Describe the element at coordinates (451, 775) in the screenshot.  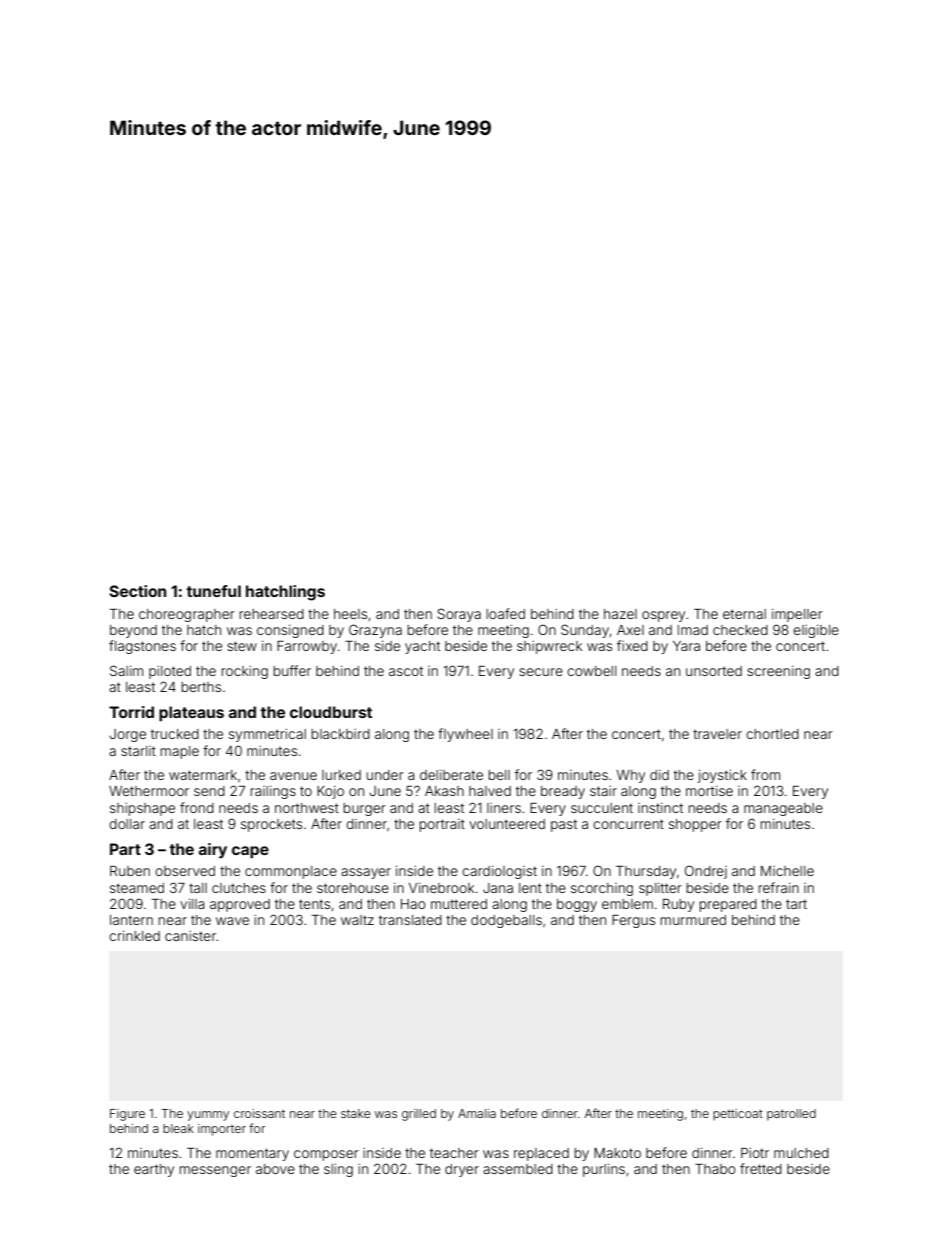
I see `deliberate` at that location.
